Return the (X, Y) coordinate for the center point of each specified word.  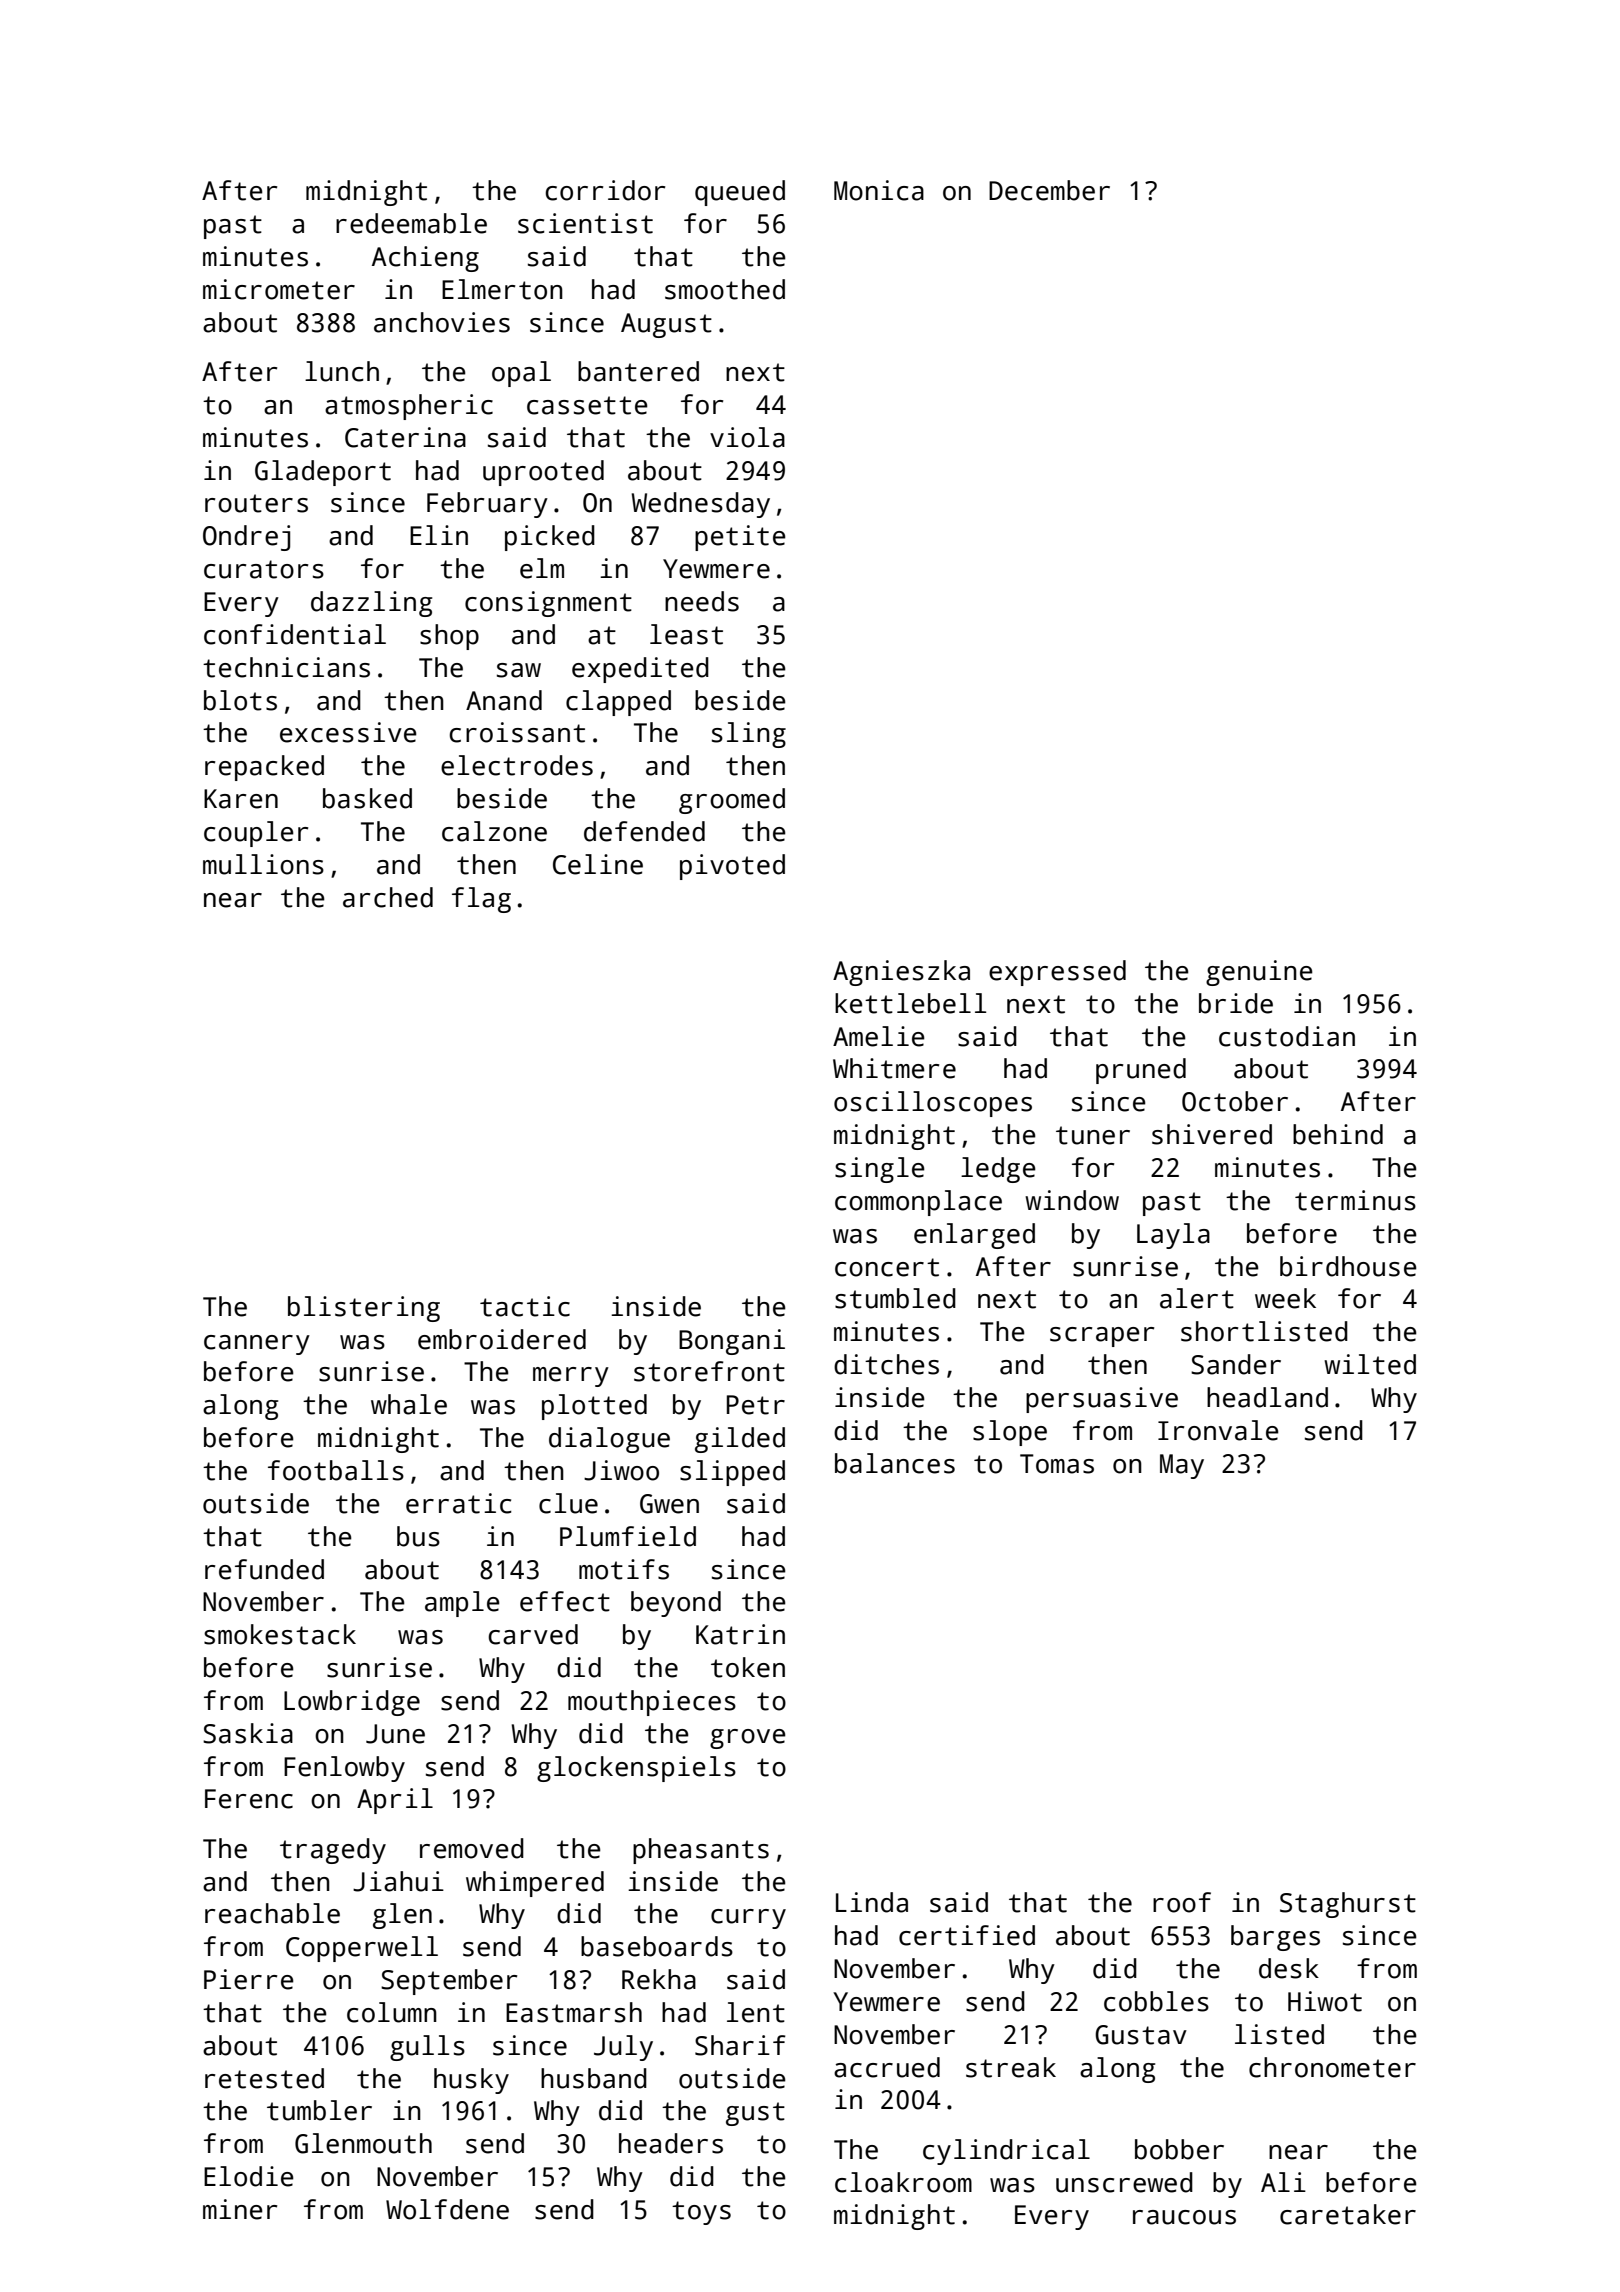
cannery (257, 1345)
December (1049, 190)
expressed (1057, 973)
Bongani (732, 1342)
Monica (879, 190)
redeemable (411, 223)
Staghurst (1348, 1905)
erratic (459, 1503)
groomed (732, 801)
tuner (1093, 1135)
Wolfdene (447, 2209)
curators (264, 569)
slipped (732, 1473)
